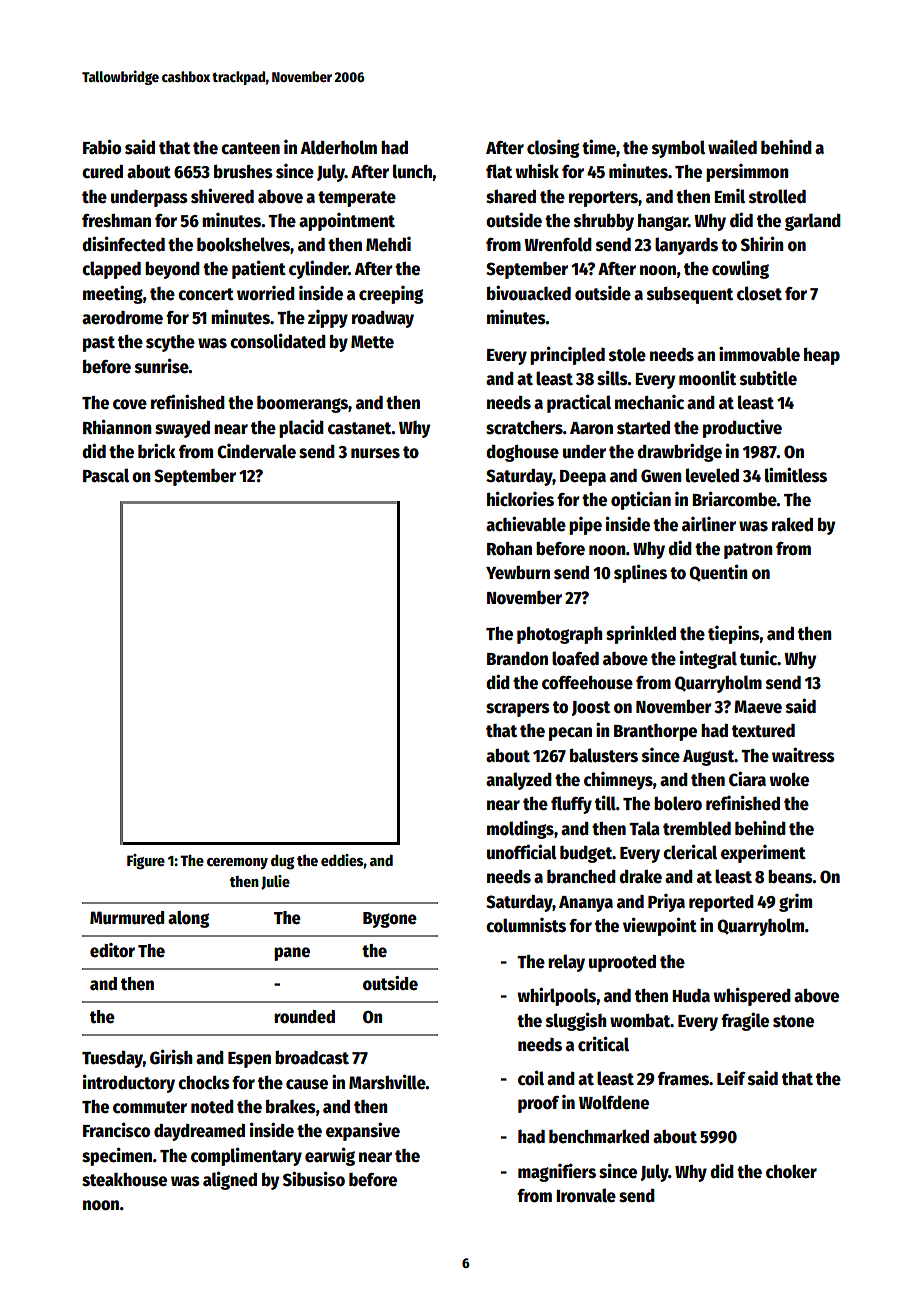  I want to click on raked, so click(792, 524).
